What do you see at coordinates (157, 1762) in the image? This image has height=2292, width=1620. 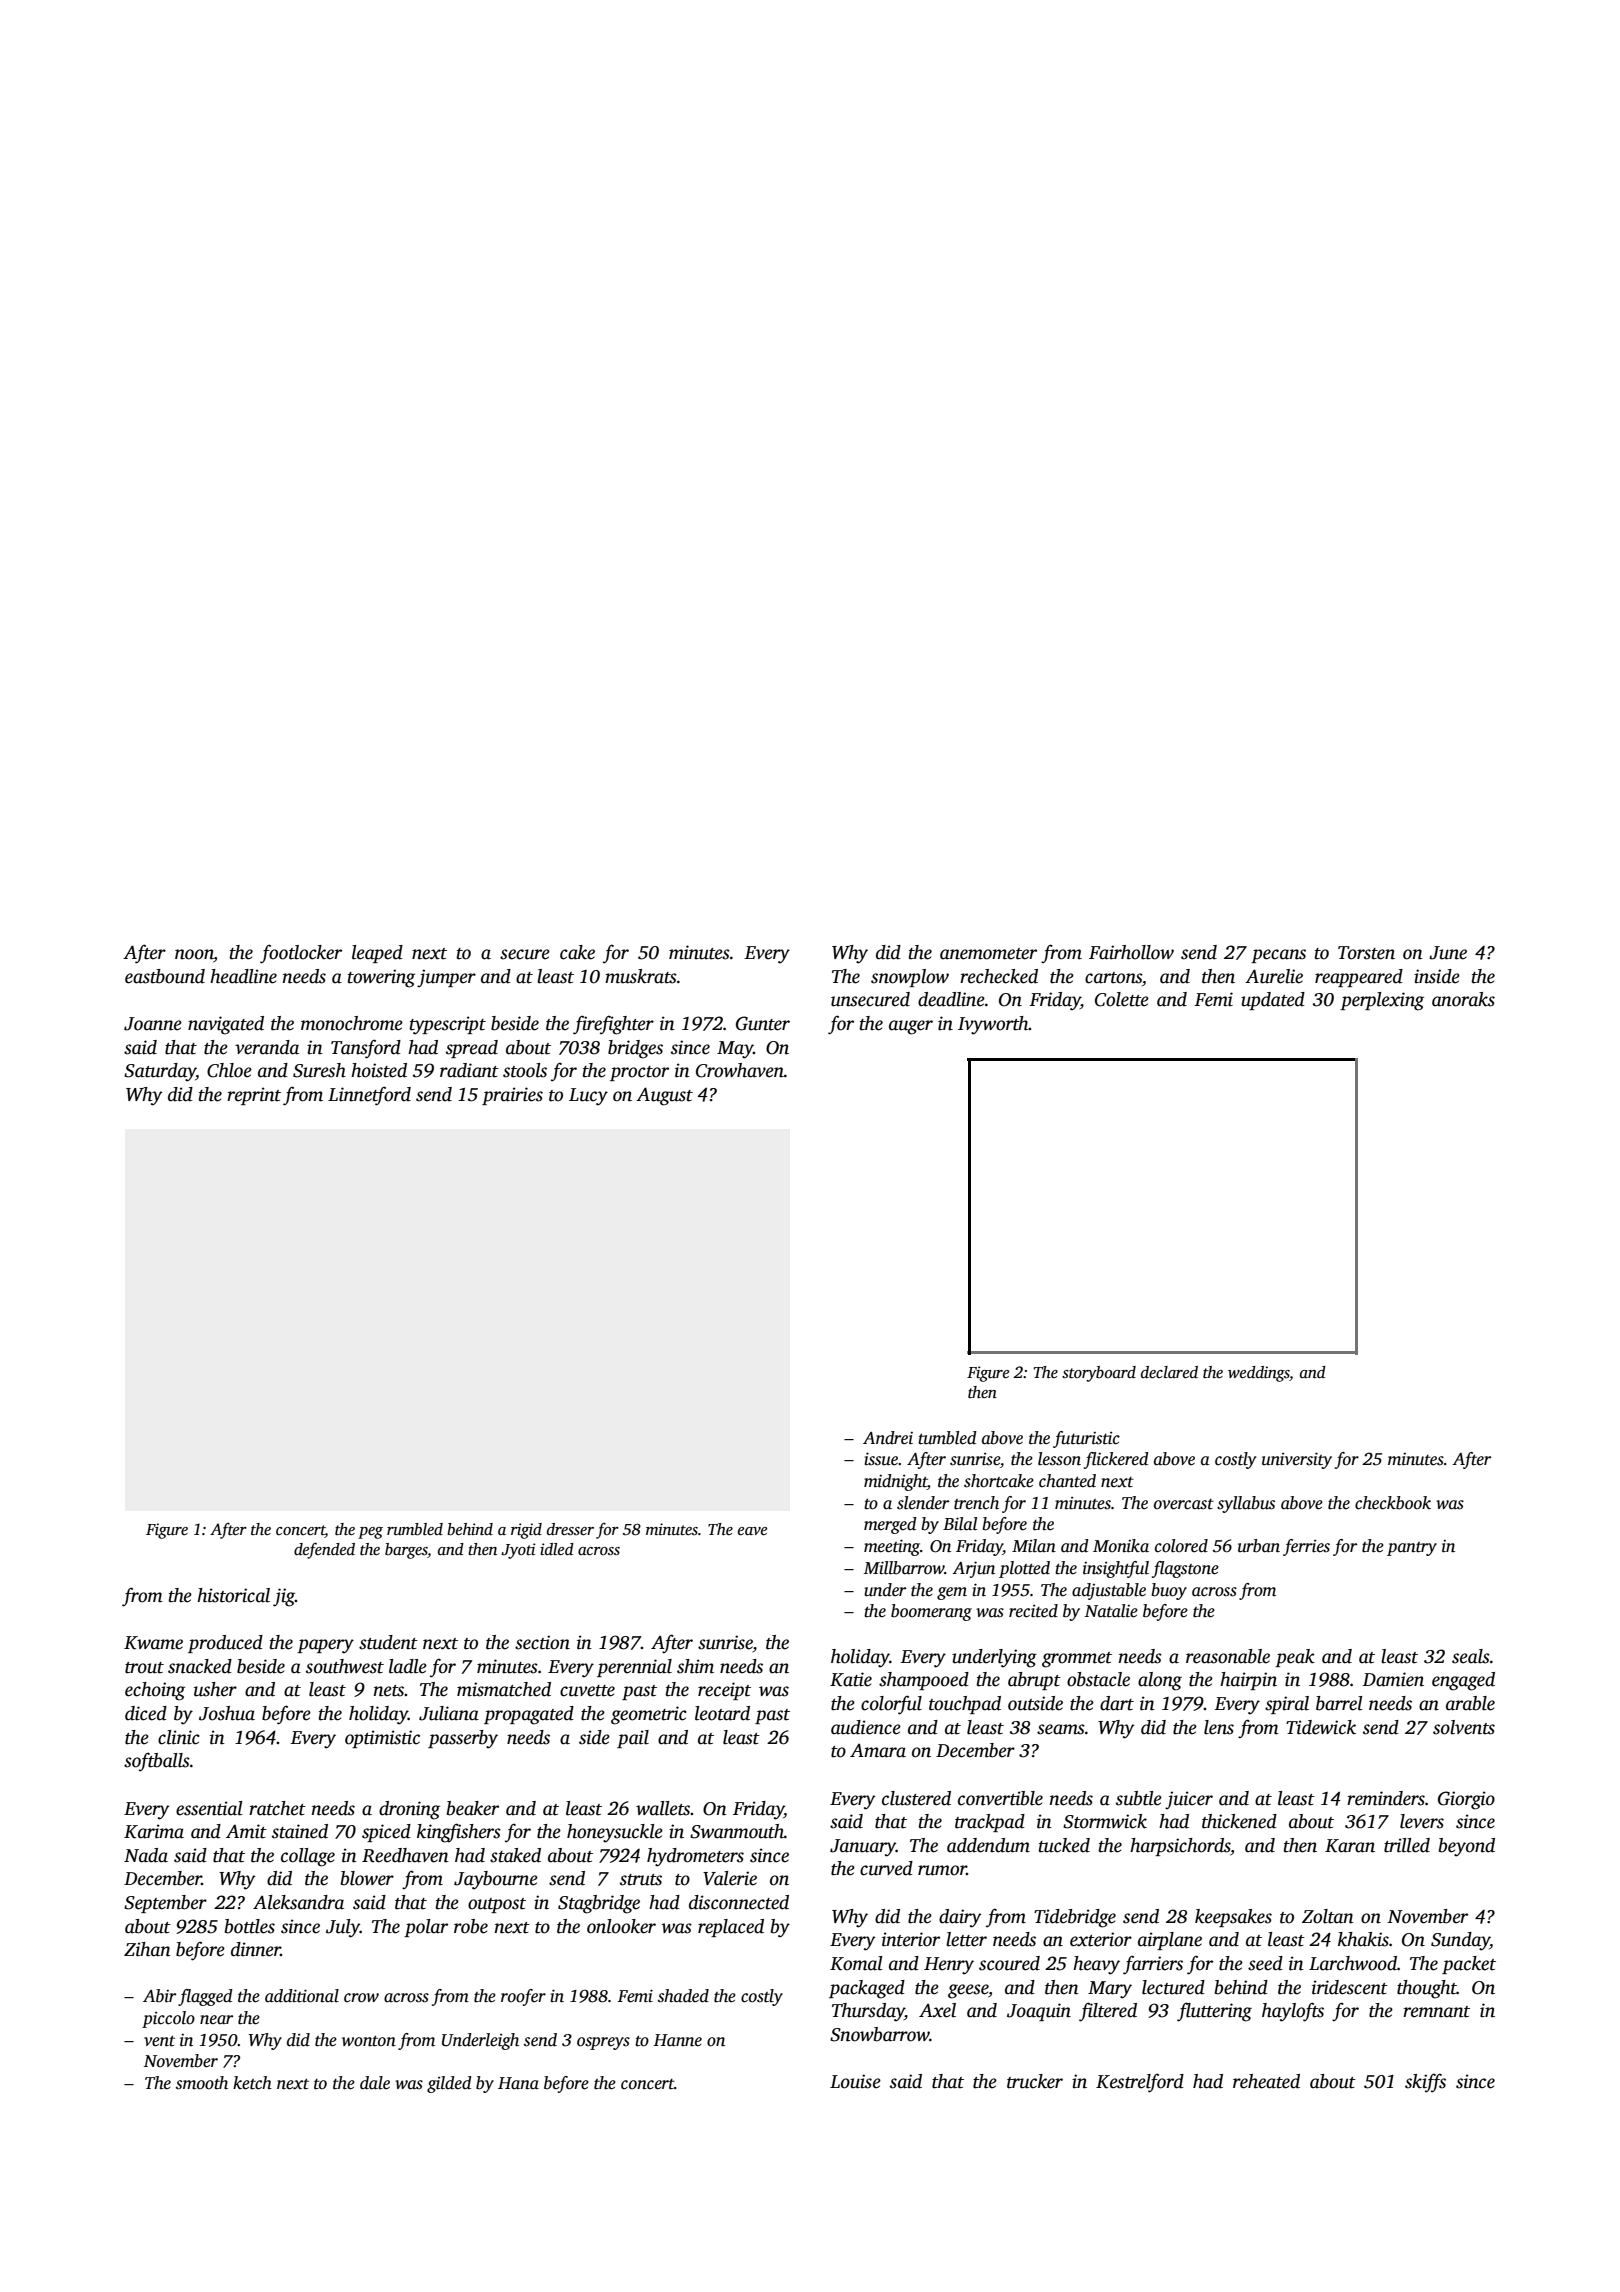 I see `softballs` at bounding box center [157, 1762].
